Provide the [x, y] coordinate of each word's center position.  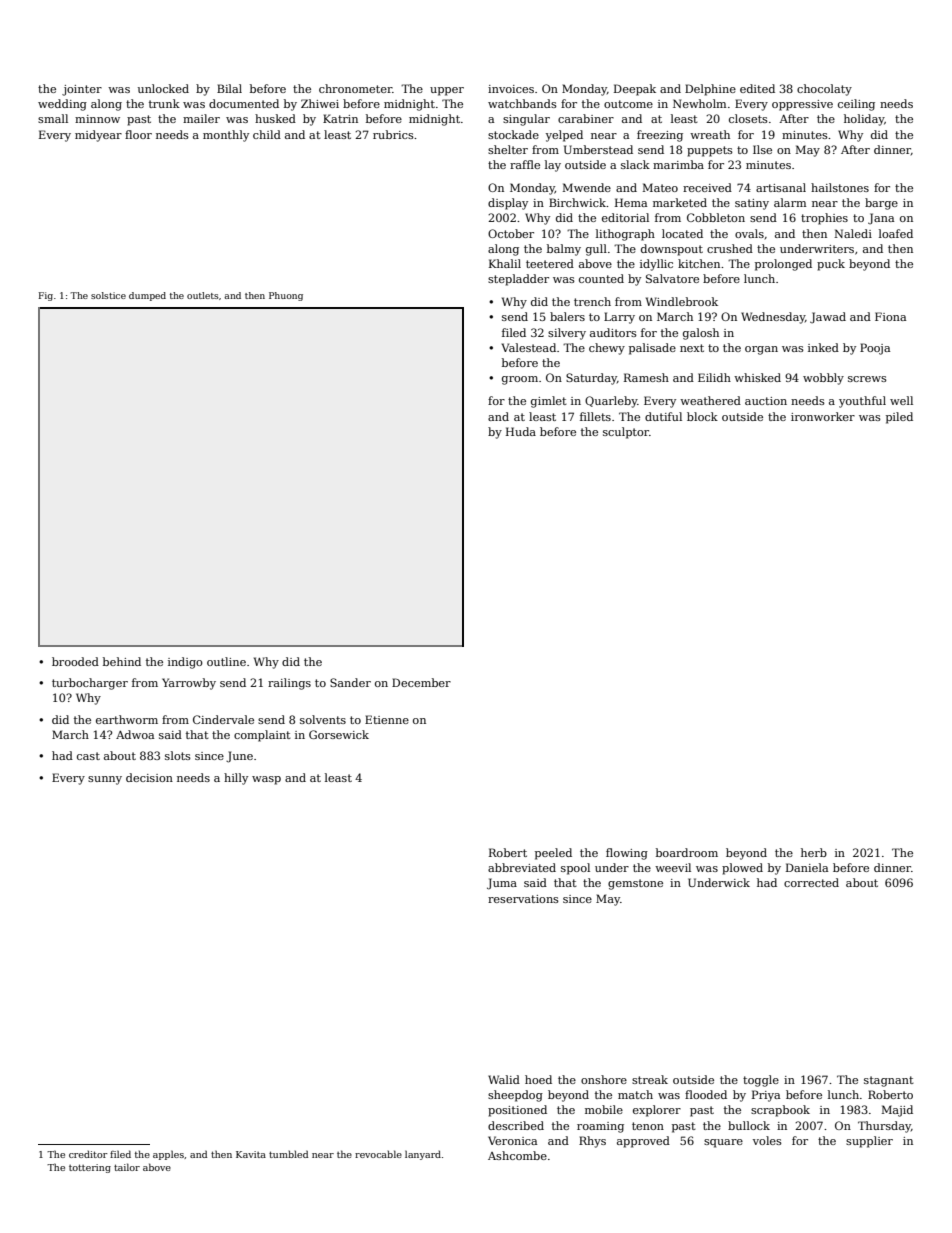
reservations [523, 899]
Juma [502, 884]
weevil [673, 867]
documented [244, 103]
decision [149, 777]
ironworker [823, 416]
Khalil [505, 263]
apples [168, 1155]
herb [814, 852]
